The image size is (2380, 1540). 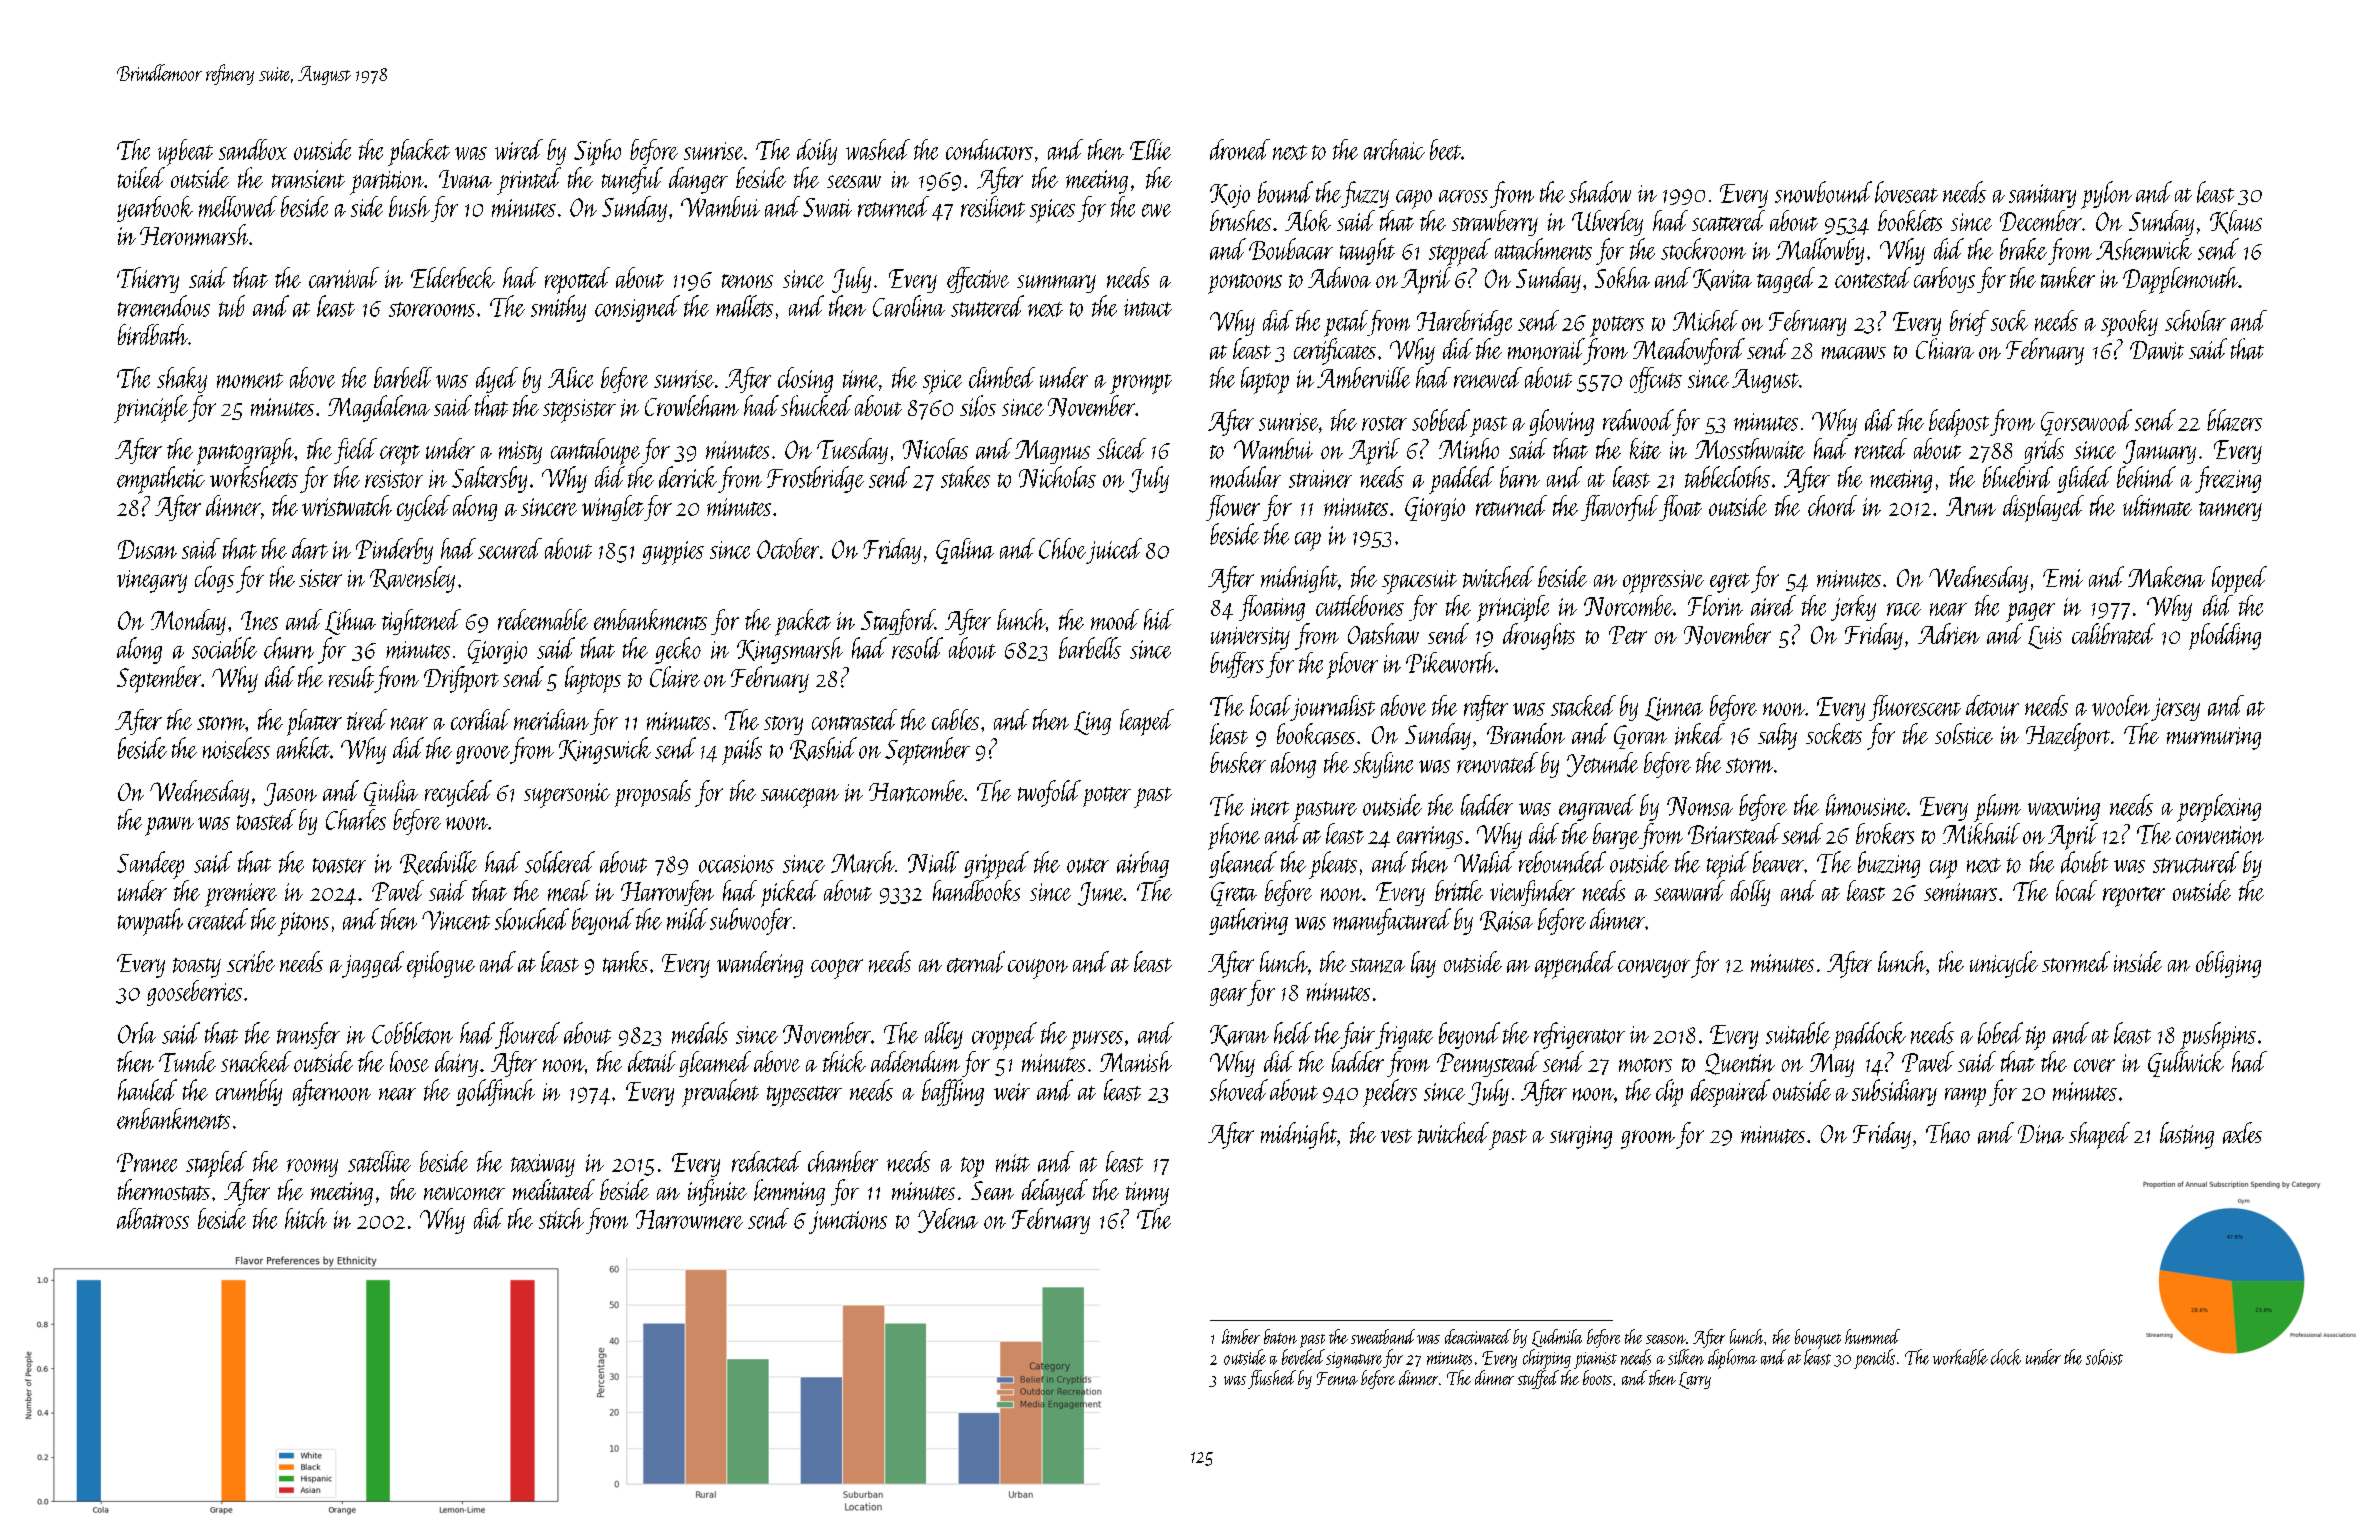 What do you see at coordinates (2121, 705) in the screenshot?
I see `woolen` at bounding box center [2121, 705].
